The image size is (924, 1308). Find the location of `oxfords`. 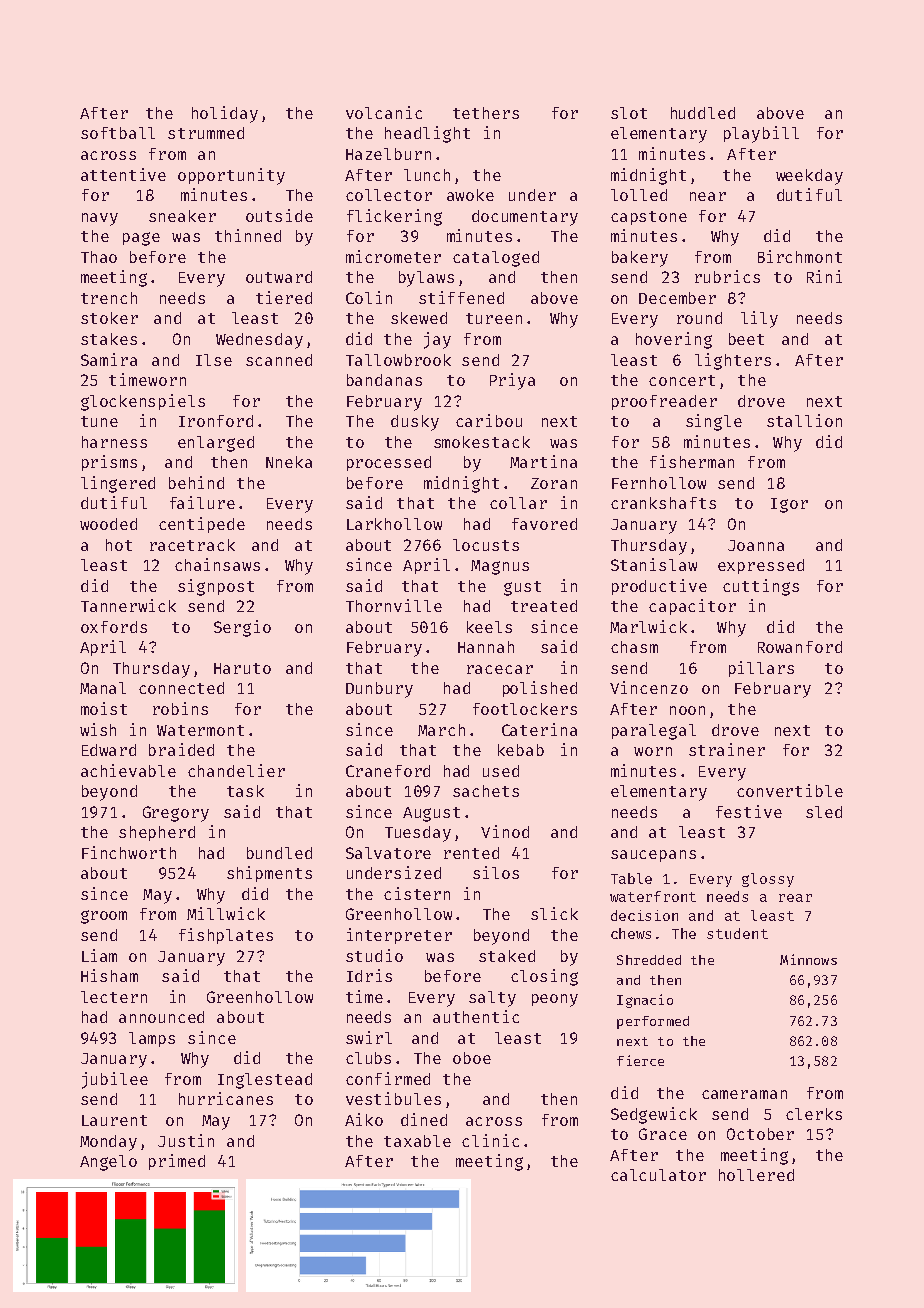

oxfords is located at coordinates (114, 627).
